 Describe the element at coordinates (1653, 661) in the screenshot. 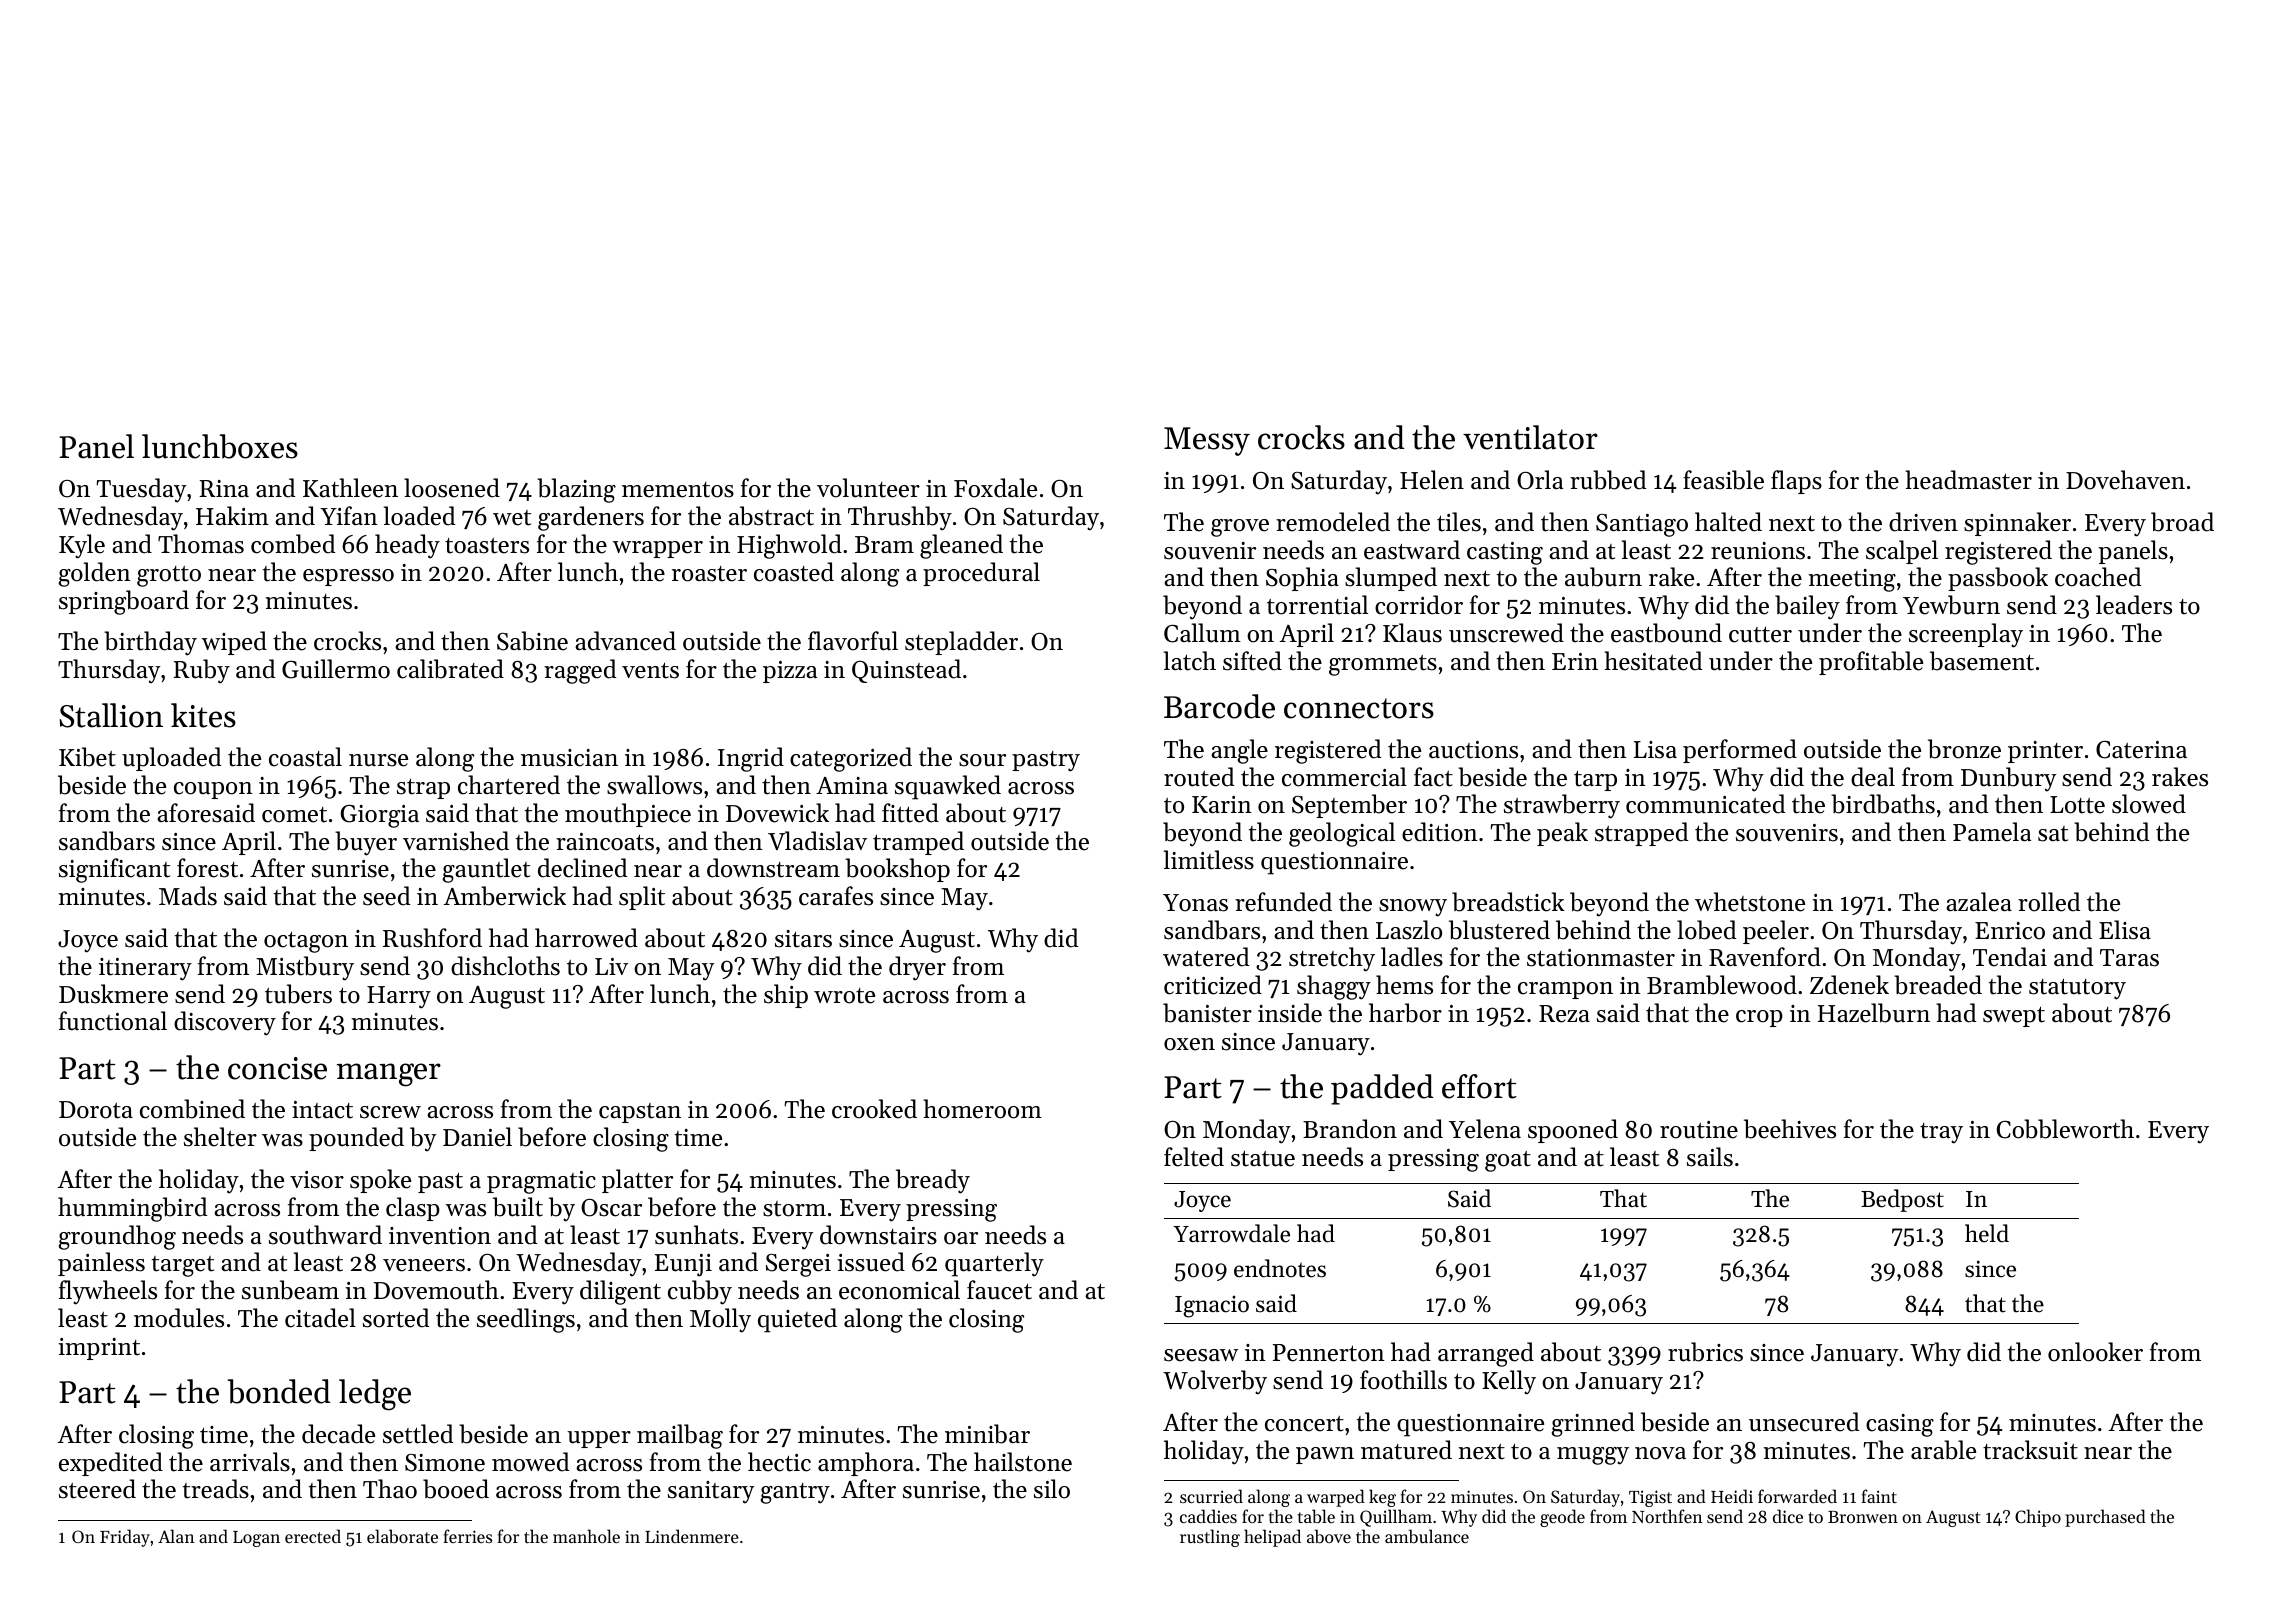

I see `hesitated` at that location.
